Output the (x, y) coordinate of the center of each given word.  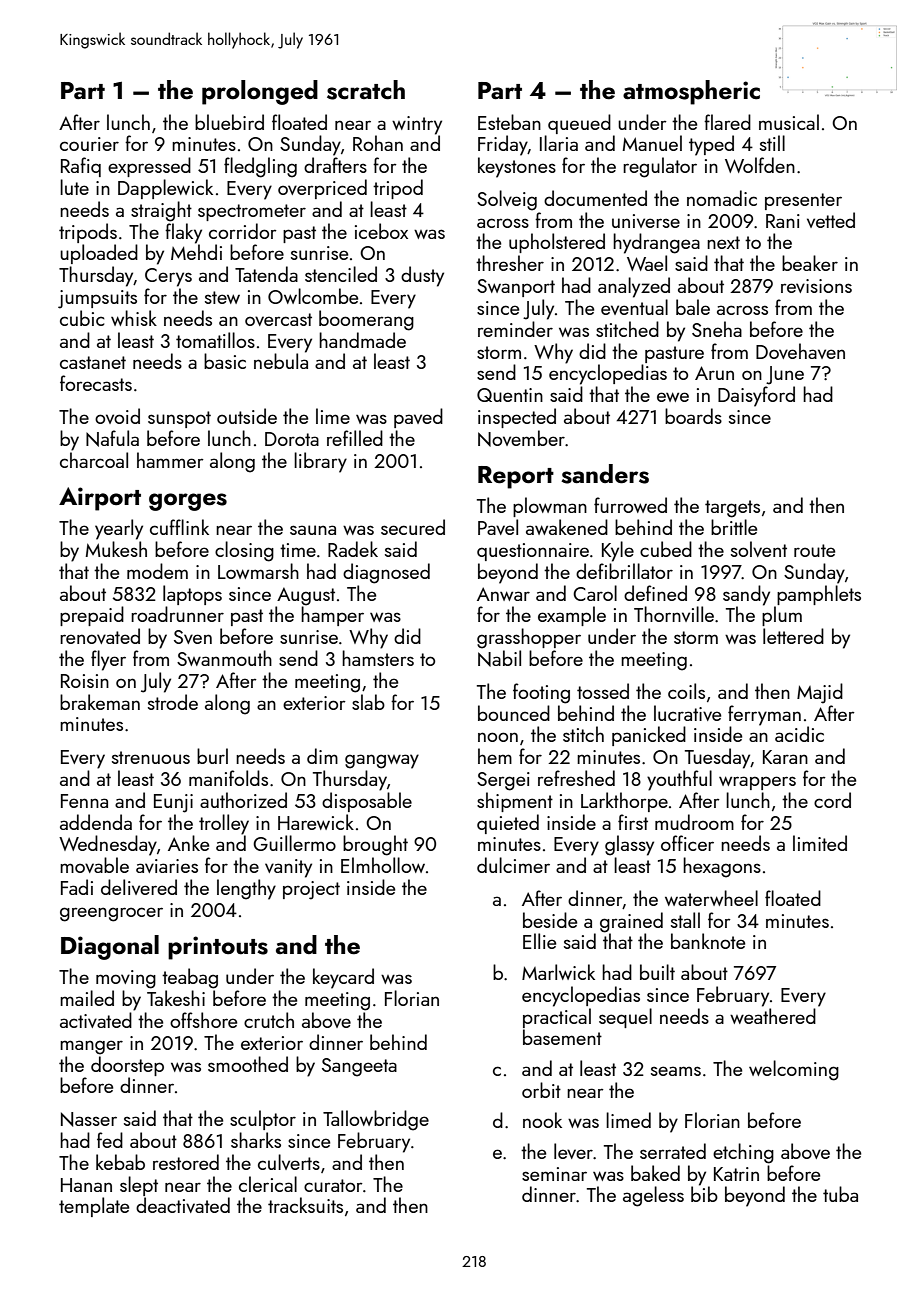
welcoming (794, 1070)
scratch (366, 90)
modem (157, 571)
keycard (343, 978)
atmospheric (691, 92)
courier (89, 144)
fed (110, 1140)
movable (94, 865)
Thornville (674, 614)
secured (413, 527)
